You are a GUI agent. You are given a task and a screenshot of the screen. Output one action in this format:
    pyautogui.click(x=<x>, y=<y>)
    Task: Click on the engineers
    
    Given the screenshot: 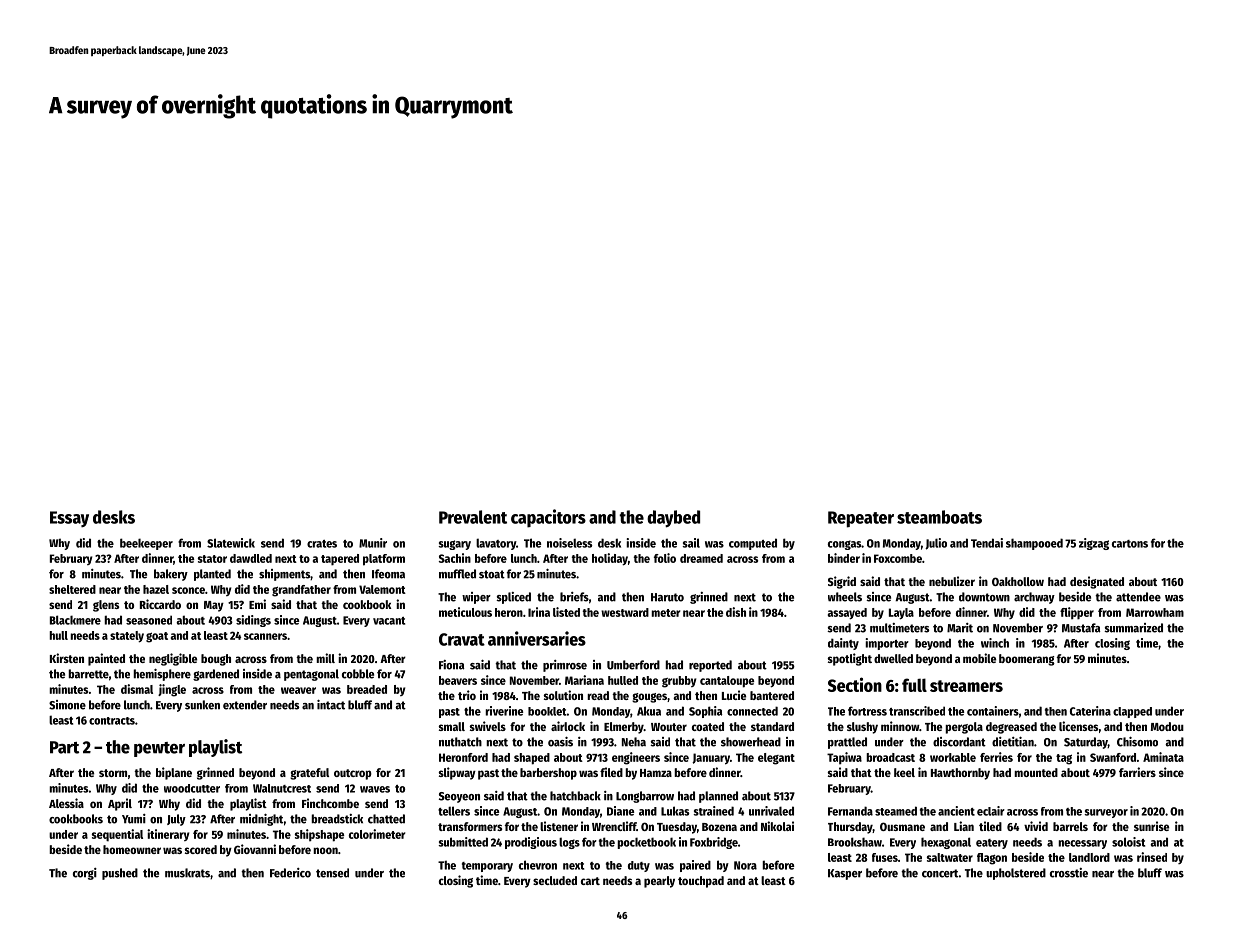 What is the action you would take?
    pyautogui.click(x=636, y=758)
